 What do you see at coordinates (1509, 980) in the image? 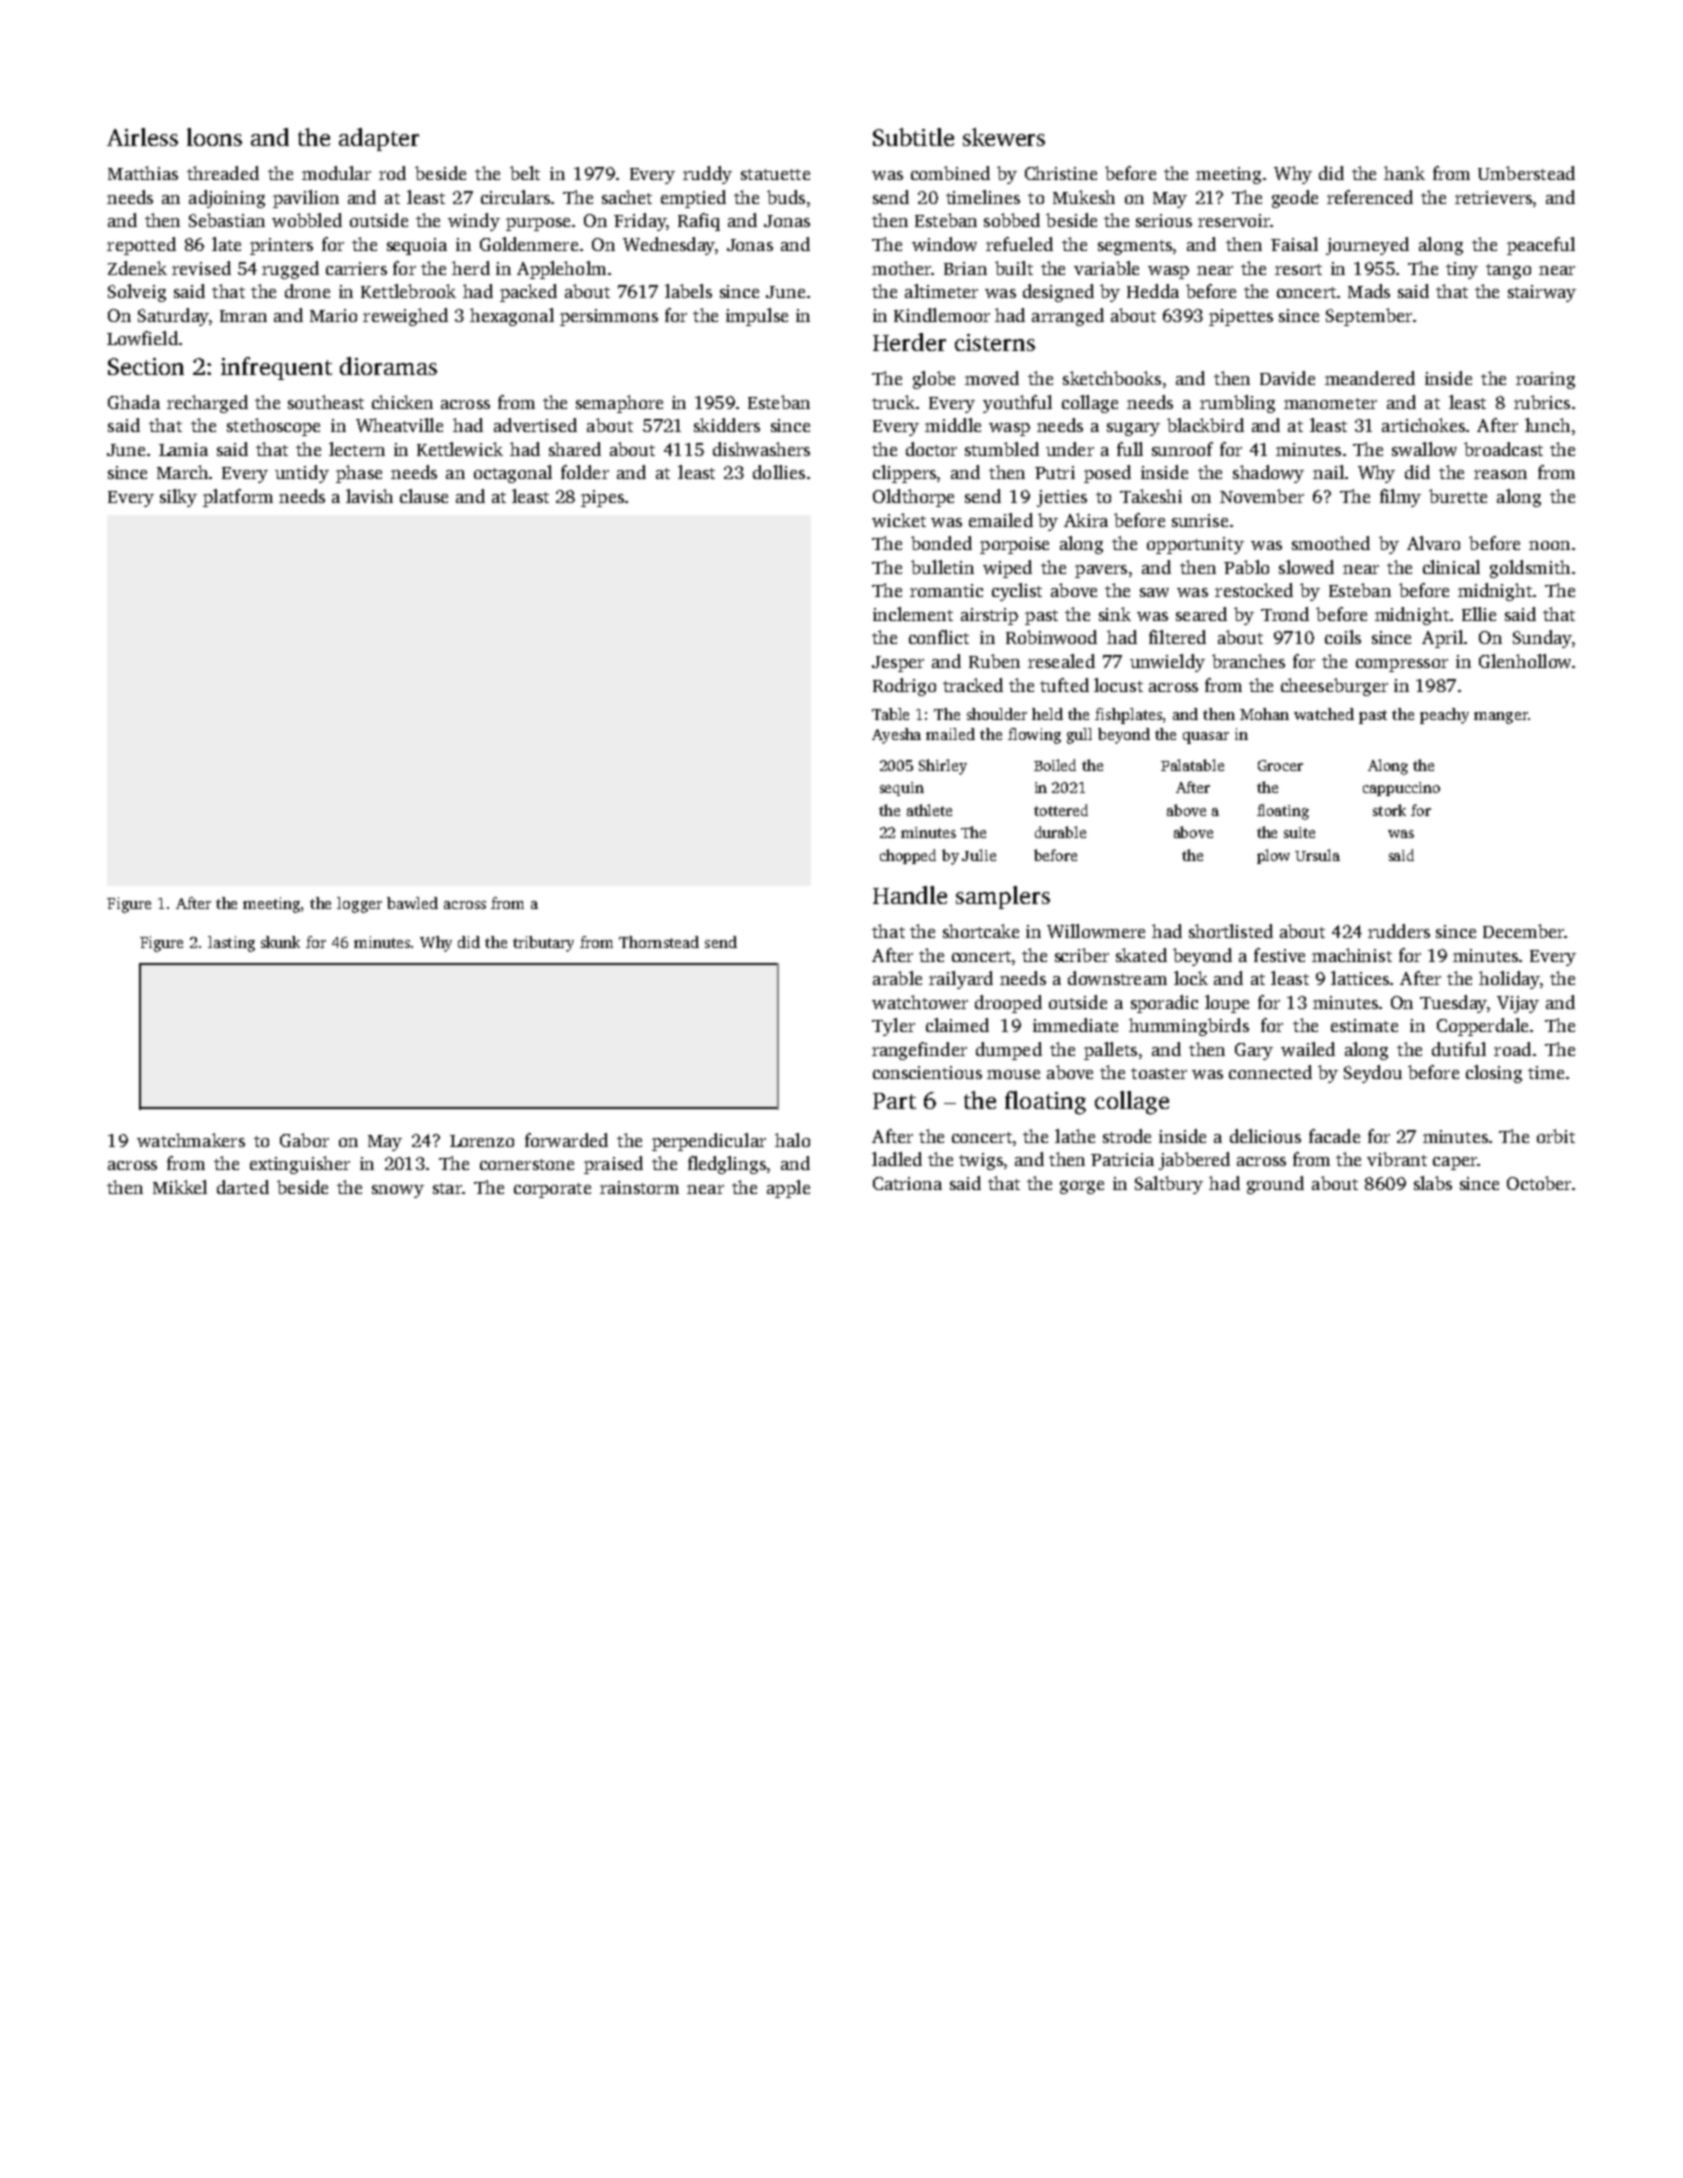
I see `holiday` at bounding box center [1509, 980].
